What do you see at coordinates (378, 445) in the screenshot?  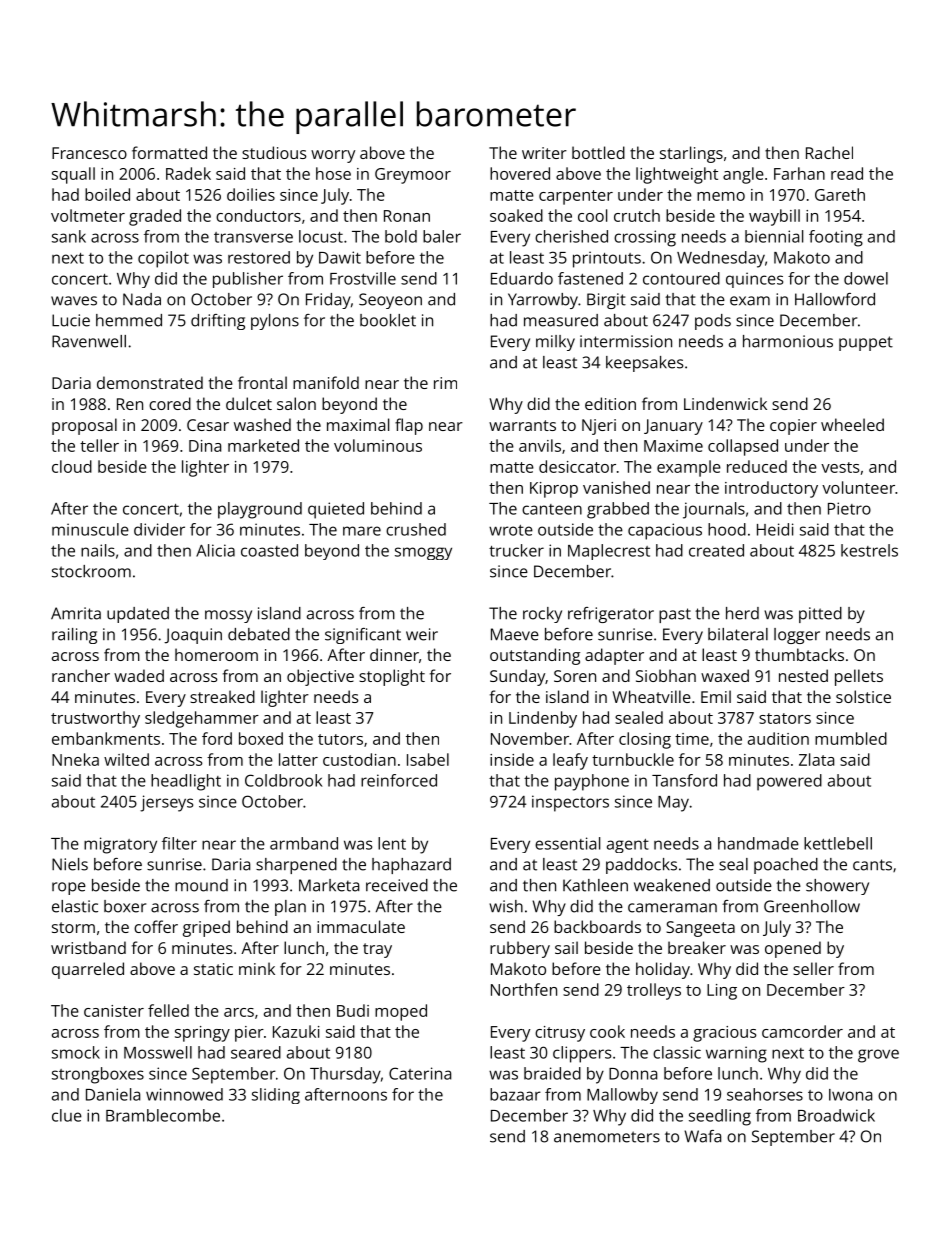 I see `voluminous` at bounding box center [378, 445].
